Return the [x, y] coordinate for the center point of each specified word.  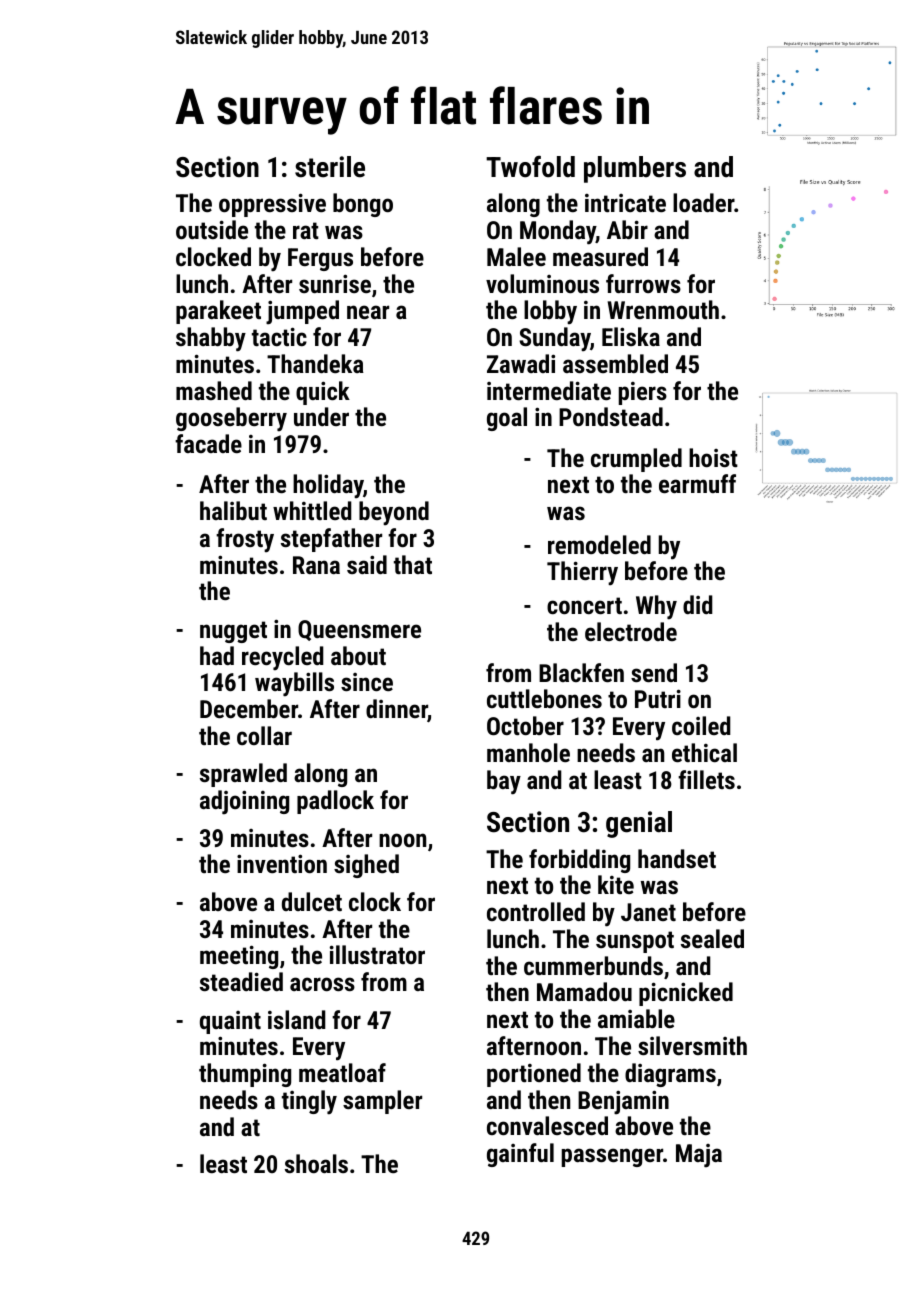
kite [616, 884]
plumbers [635, 169]
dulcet [312, 901]
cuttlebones [544, 698]
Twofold [530, 166]
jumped [302, 312]
